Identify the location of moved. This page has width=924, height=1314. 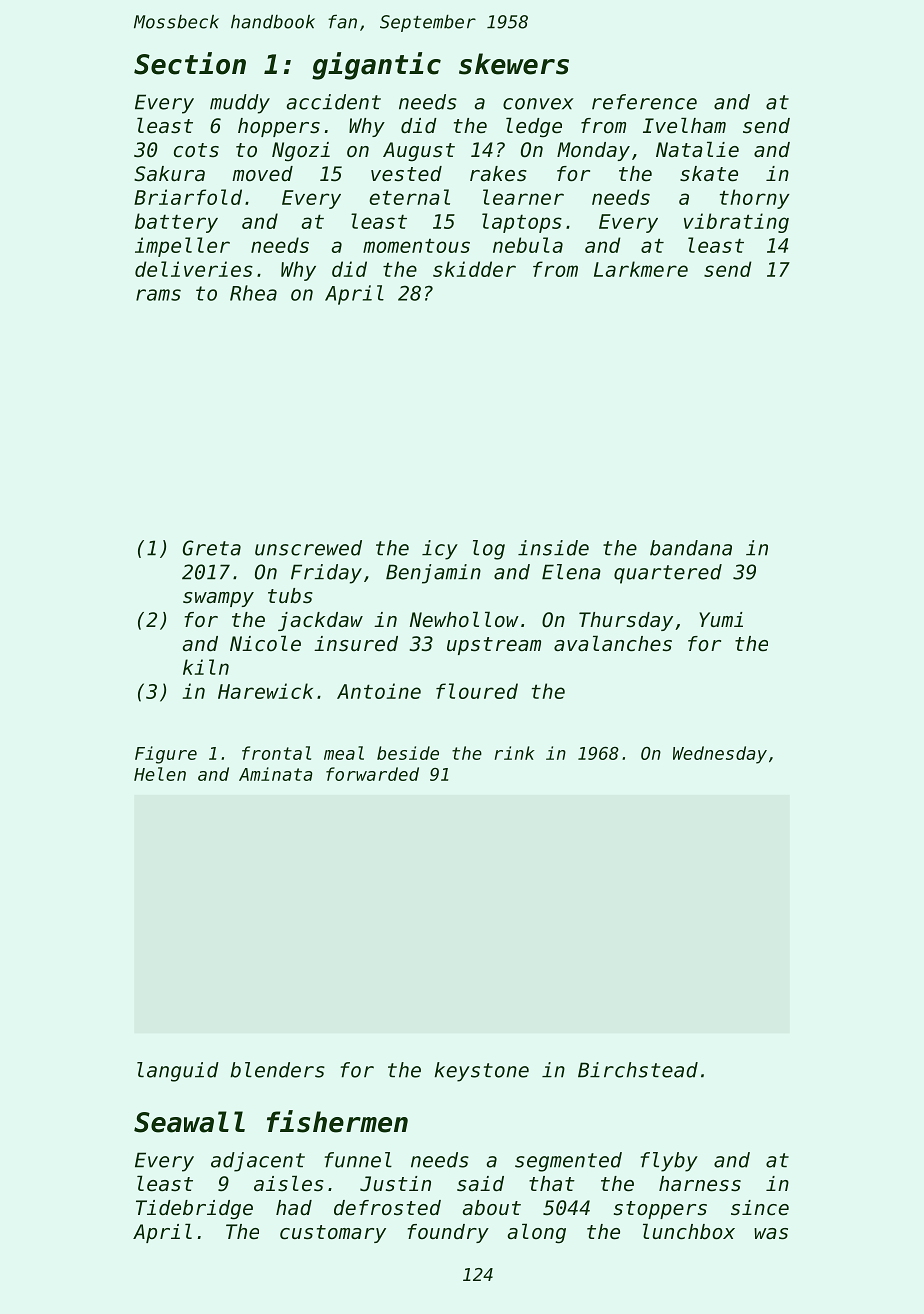
(262, 174).
